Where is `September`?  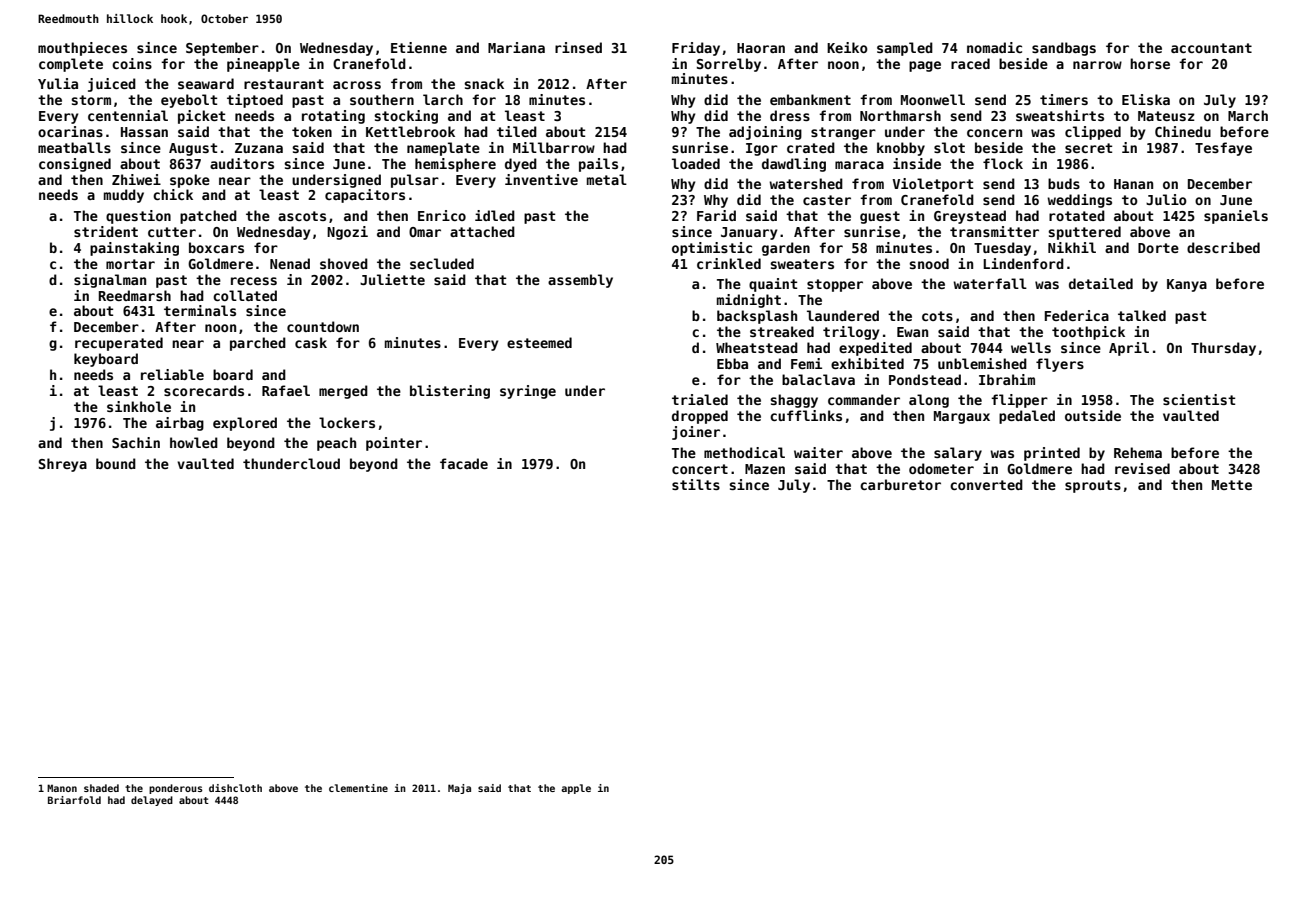
September is located at coordinates (222, 49).
